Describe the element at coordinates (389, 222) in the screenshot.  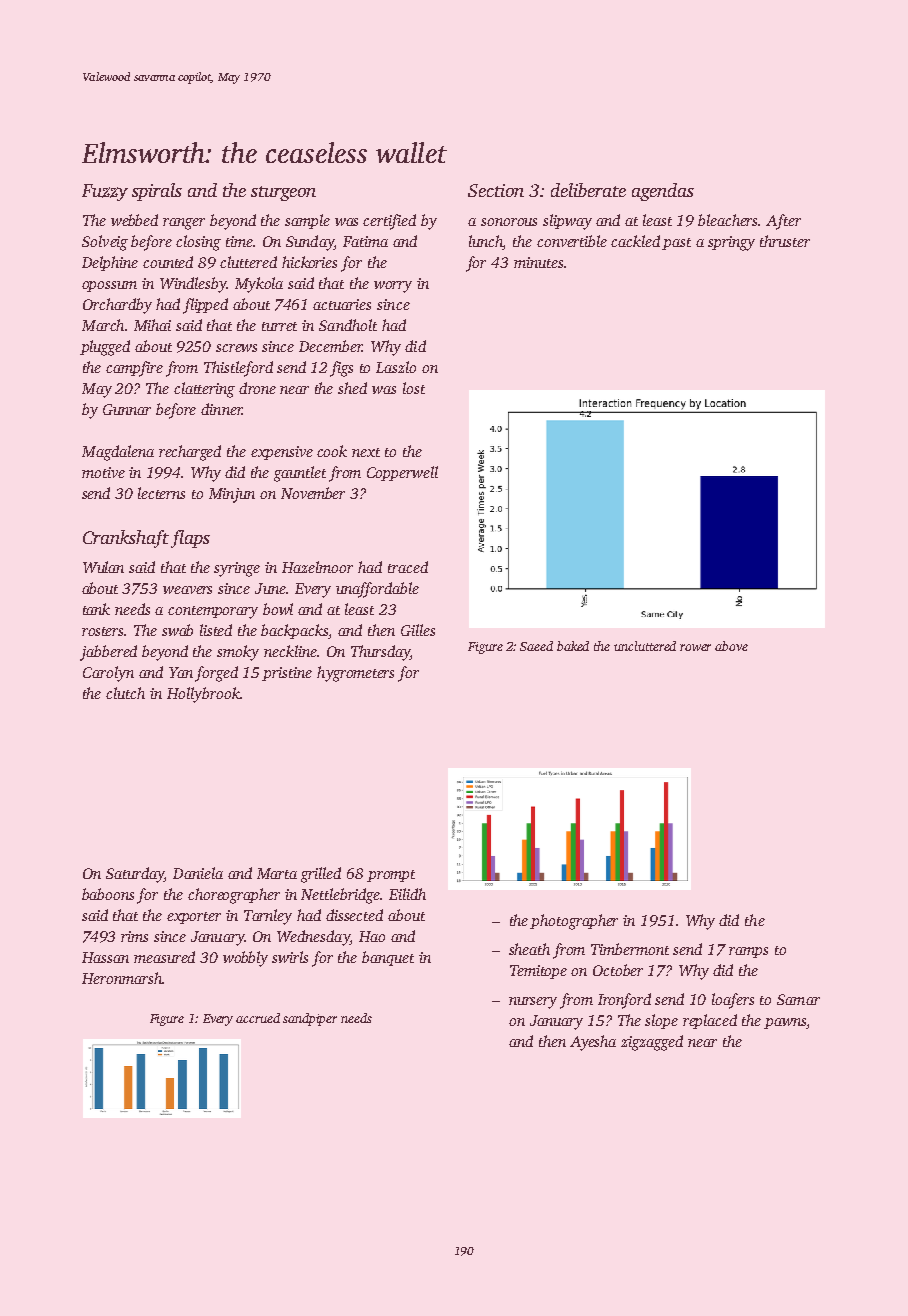
I see `certified` at that location.
